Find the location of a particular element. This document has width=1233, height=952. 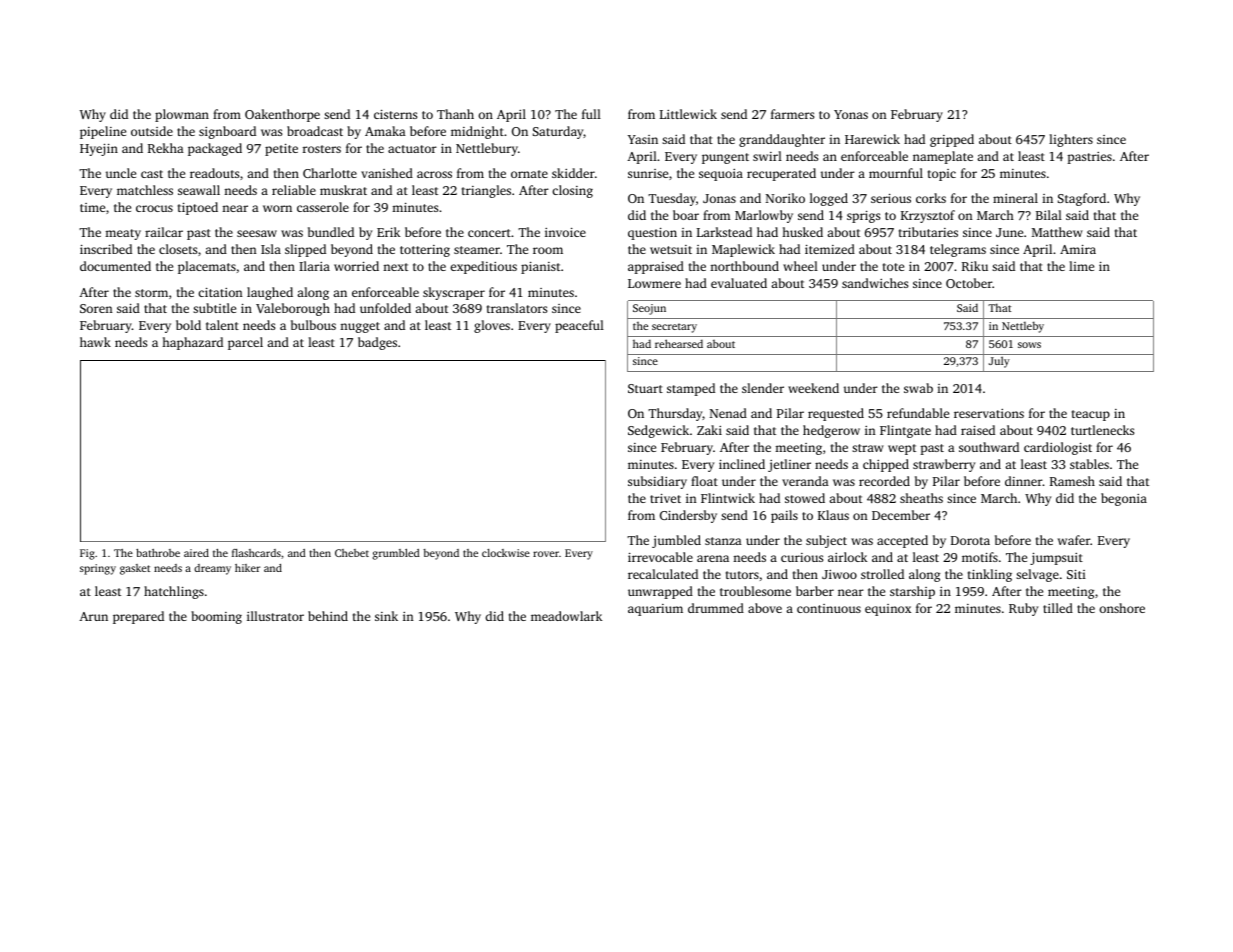

hawk is located at coordinates (95, 342).
